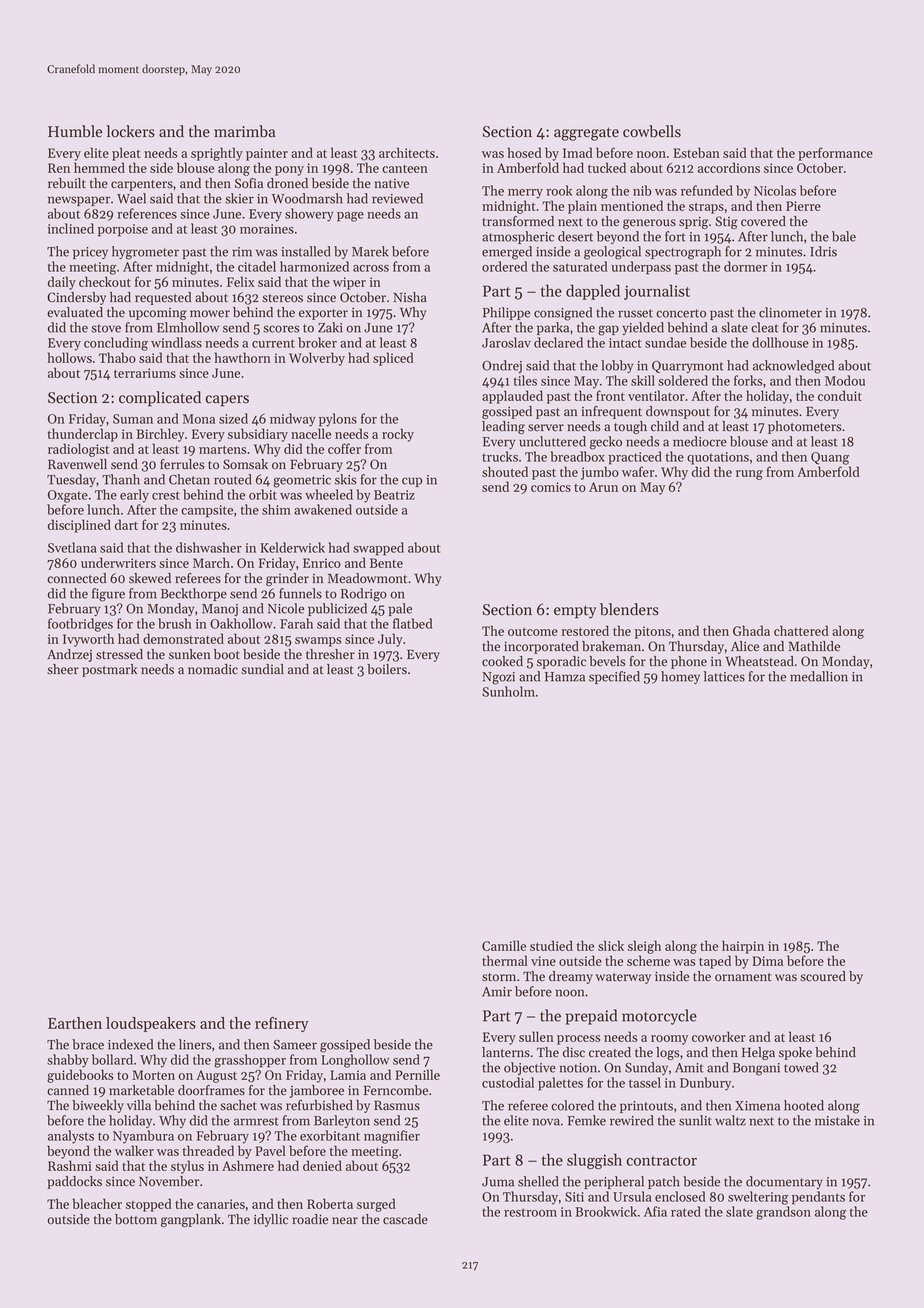 The width and height of the screenshot is (924, 1308). What do you see at coordinates (758, 1198) in the screenshot?
I see `sweltering` at bounding box center [758, 1198].
